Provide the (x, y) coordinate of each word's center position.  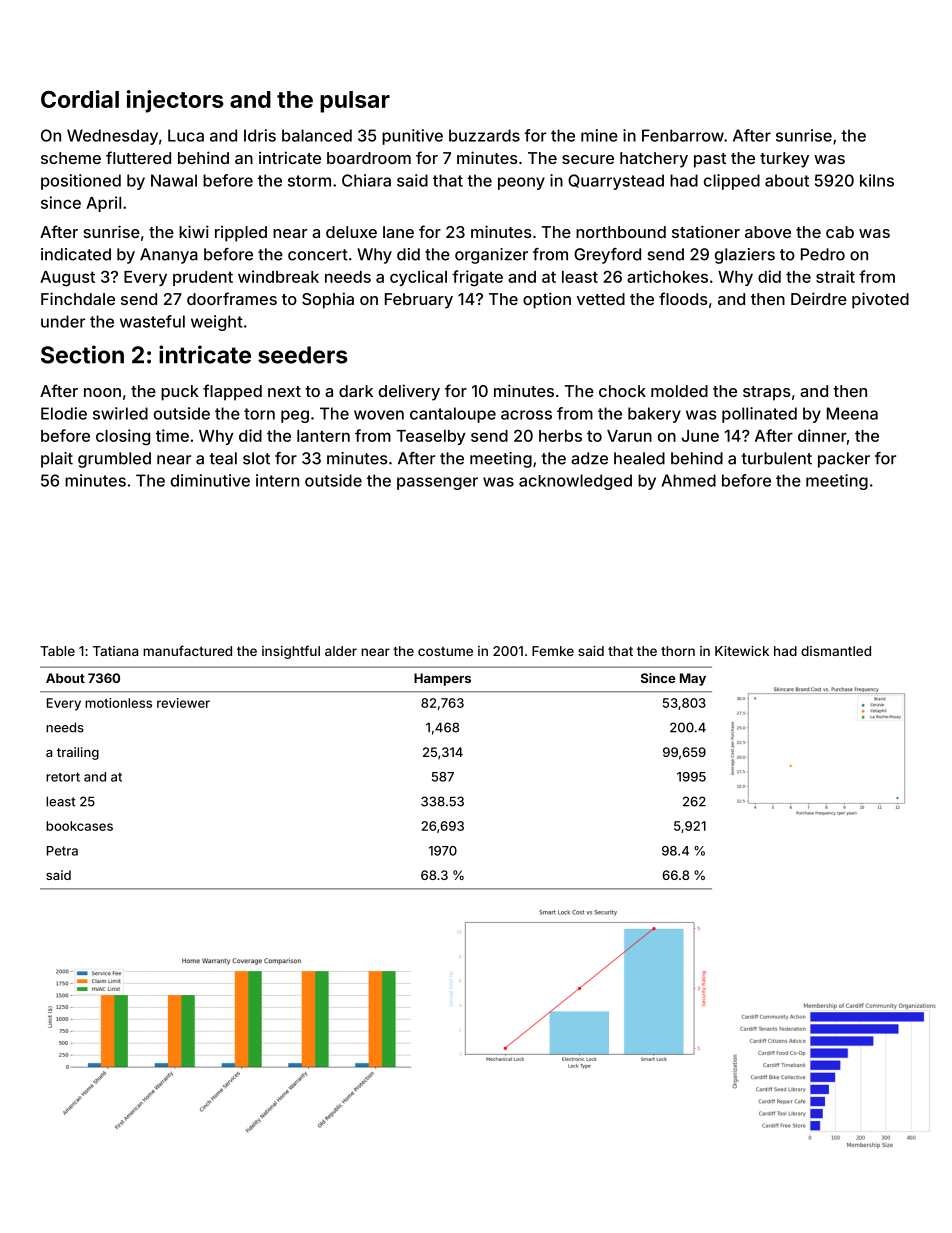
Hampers (442, 679)
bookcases (79, 826)
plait (57, 460)
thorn (678, 651)
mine (599, 135)
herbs (560, 436)
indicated (76, 254)
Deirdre (819, 298)
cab (840, 232)
